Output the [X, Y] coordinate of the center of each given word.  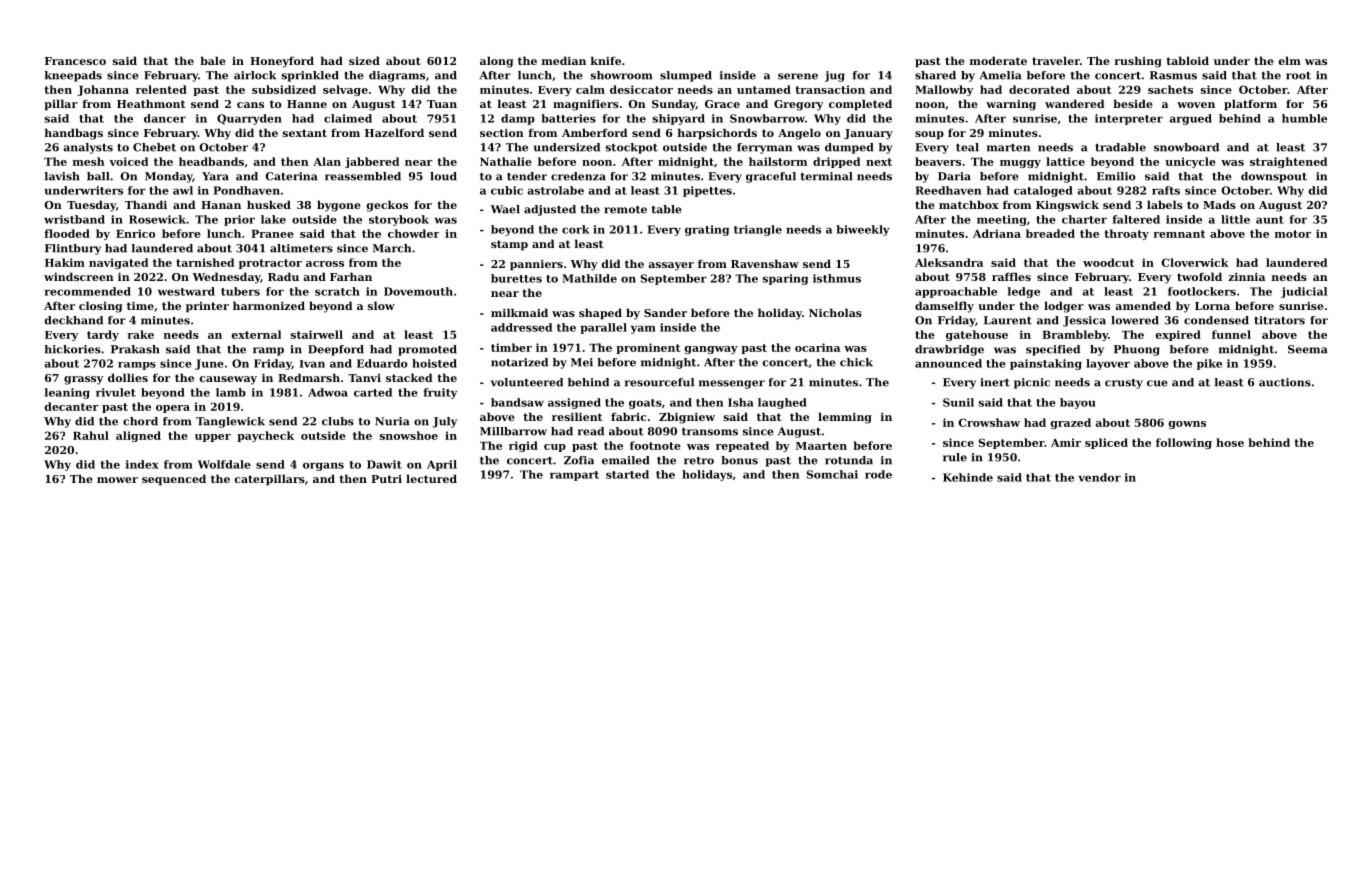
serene [798, 76]
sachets [1170, 89]
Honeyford [282, 62]
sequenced [174, 480]
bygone [339, 206]
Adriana [997, 233]
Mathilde [589, 278]
